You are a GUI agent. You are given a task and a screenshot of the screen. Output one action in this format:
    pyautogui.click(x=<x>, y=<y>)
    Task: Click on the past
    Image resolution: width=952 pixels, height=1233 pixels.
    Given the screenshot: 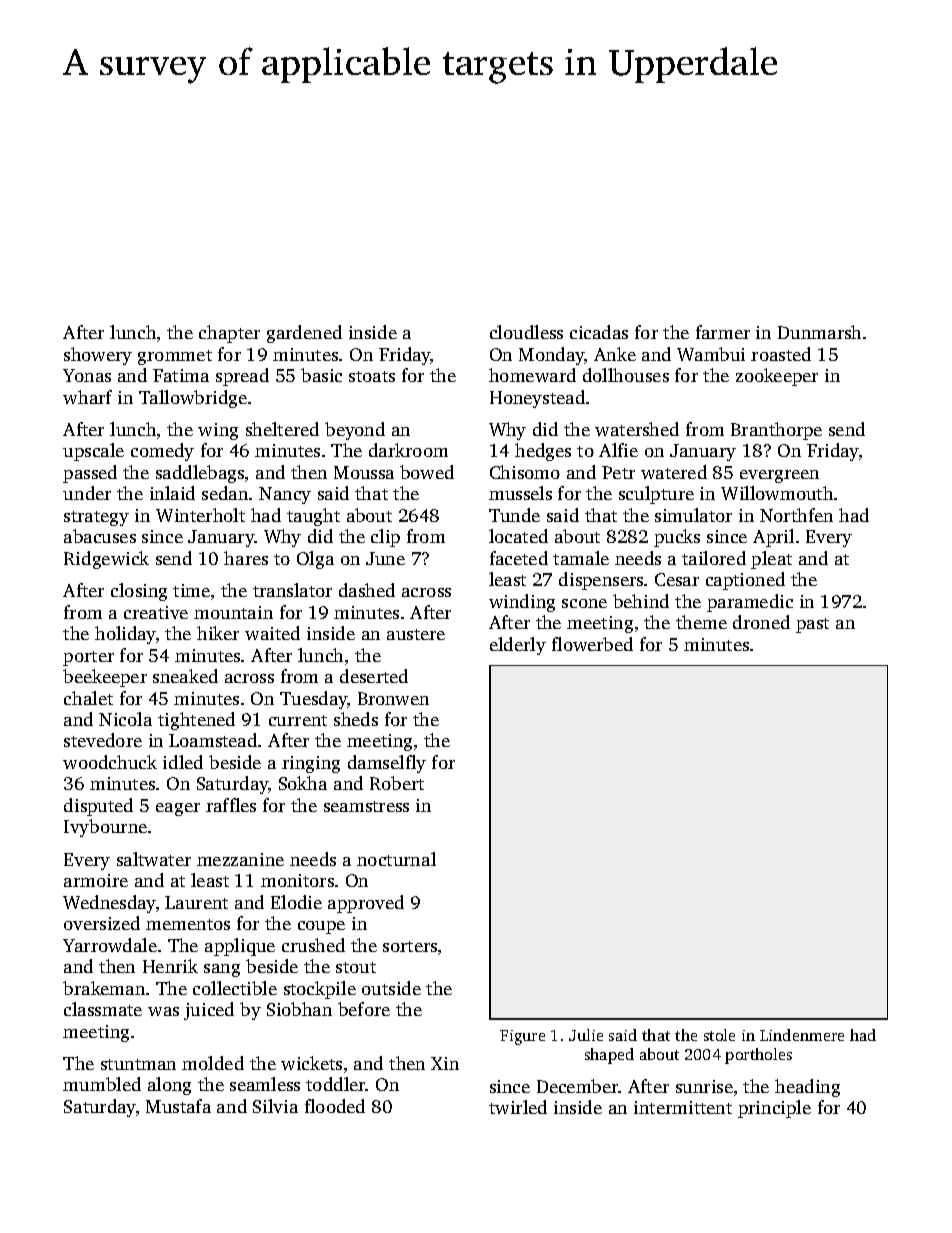 What is the action you would take?
    pyautogui.click(x=812, y=625)
